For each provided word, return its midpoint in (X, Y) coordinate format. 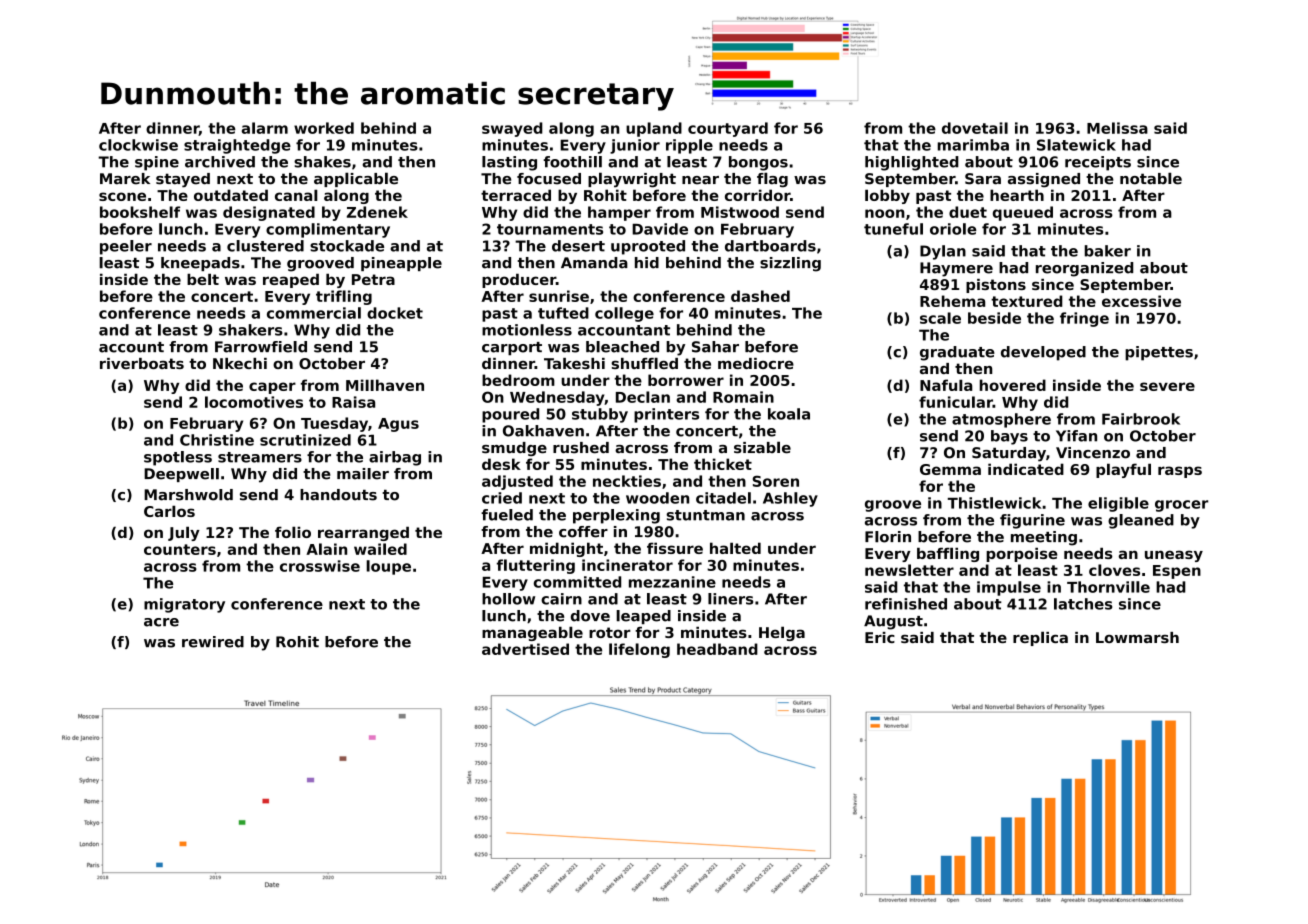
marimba (973, 145)
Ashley (790, 499)
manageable (532, 633)
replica (1040, 638)
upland (654, 129)
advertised (525, 649)
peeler (126, 247)
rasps (1180, 472)
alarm (265, 128)
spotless (178, 458)
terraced (516, 195)
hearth (1017, 195)
